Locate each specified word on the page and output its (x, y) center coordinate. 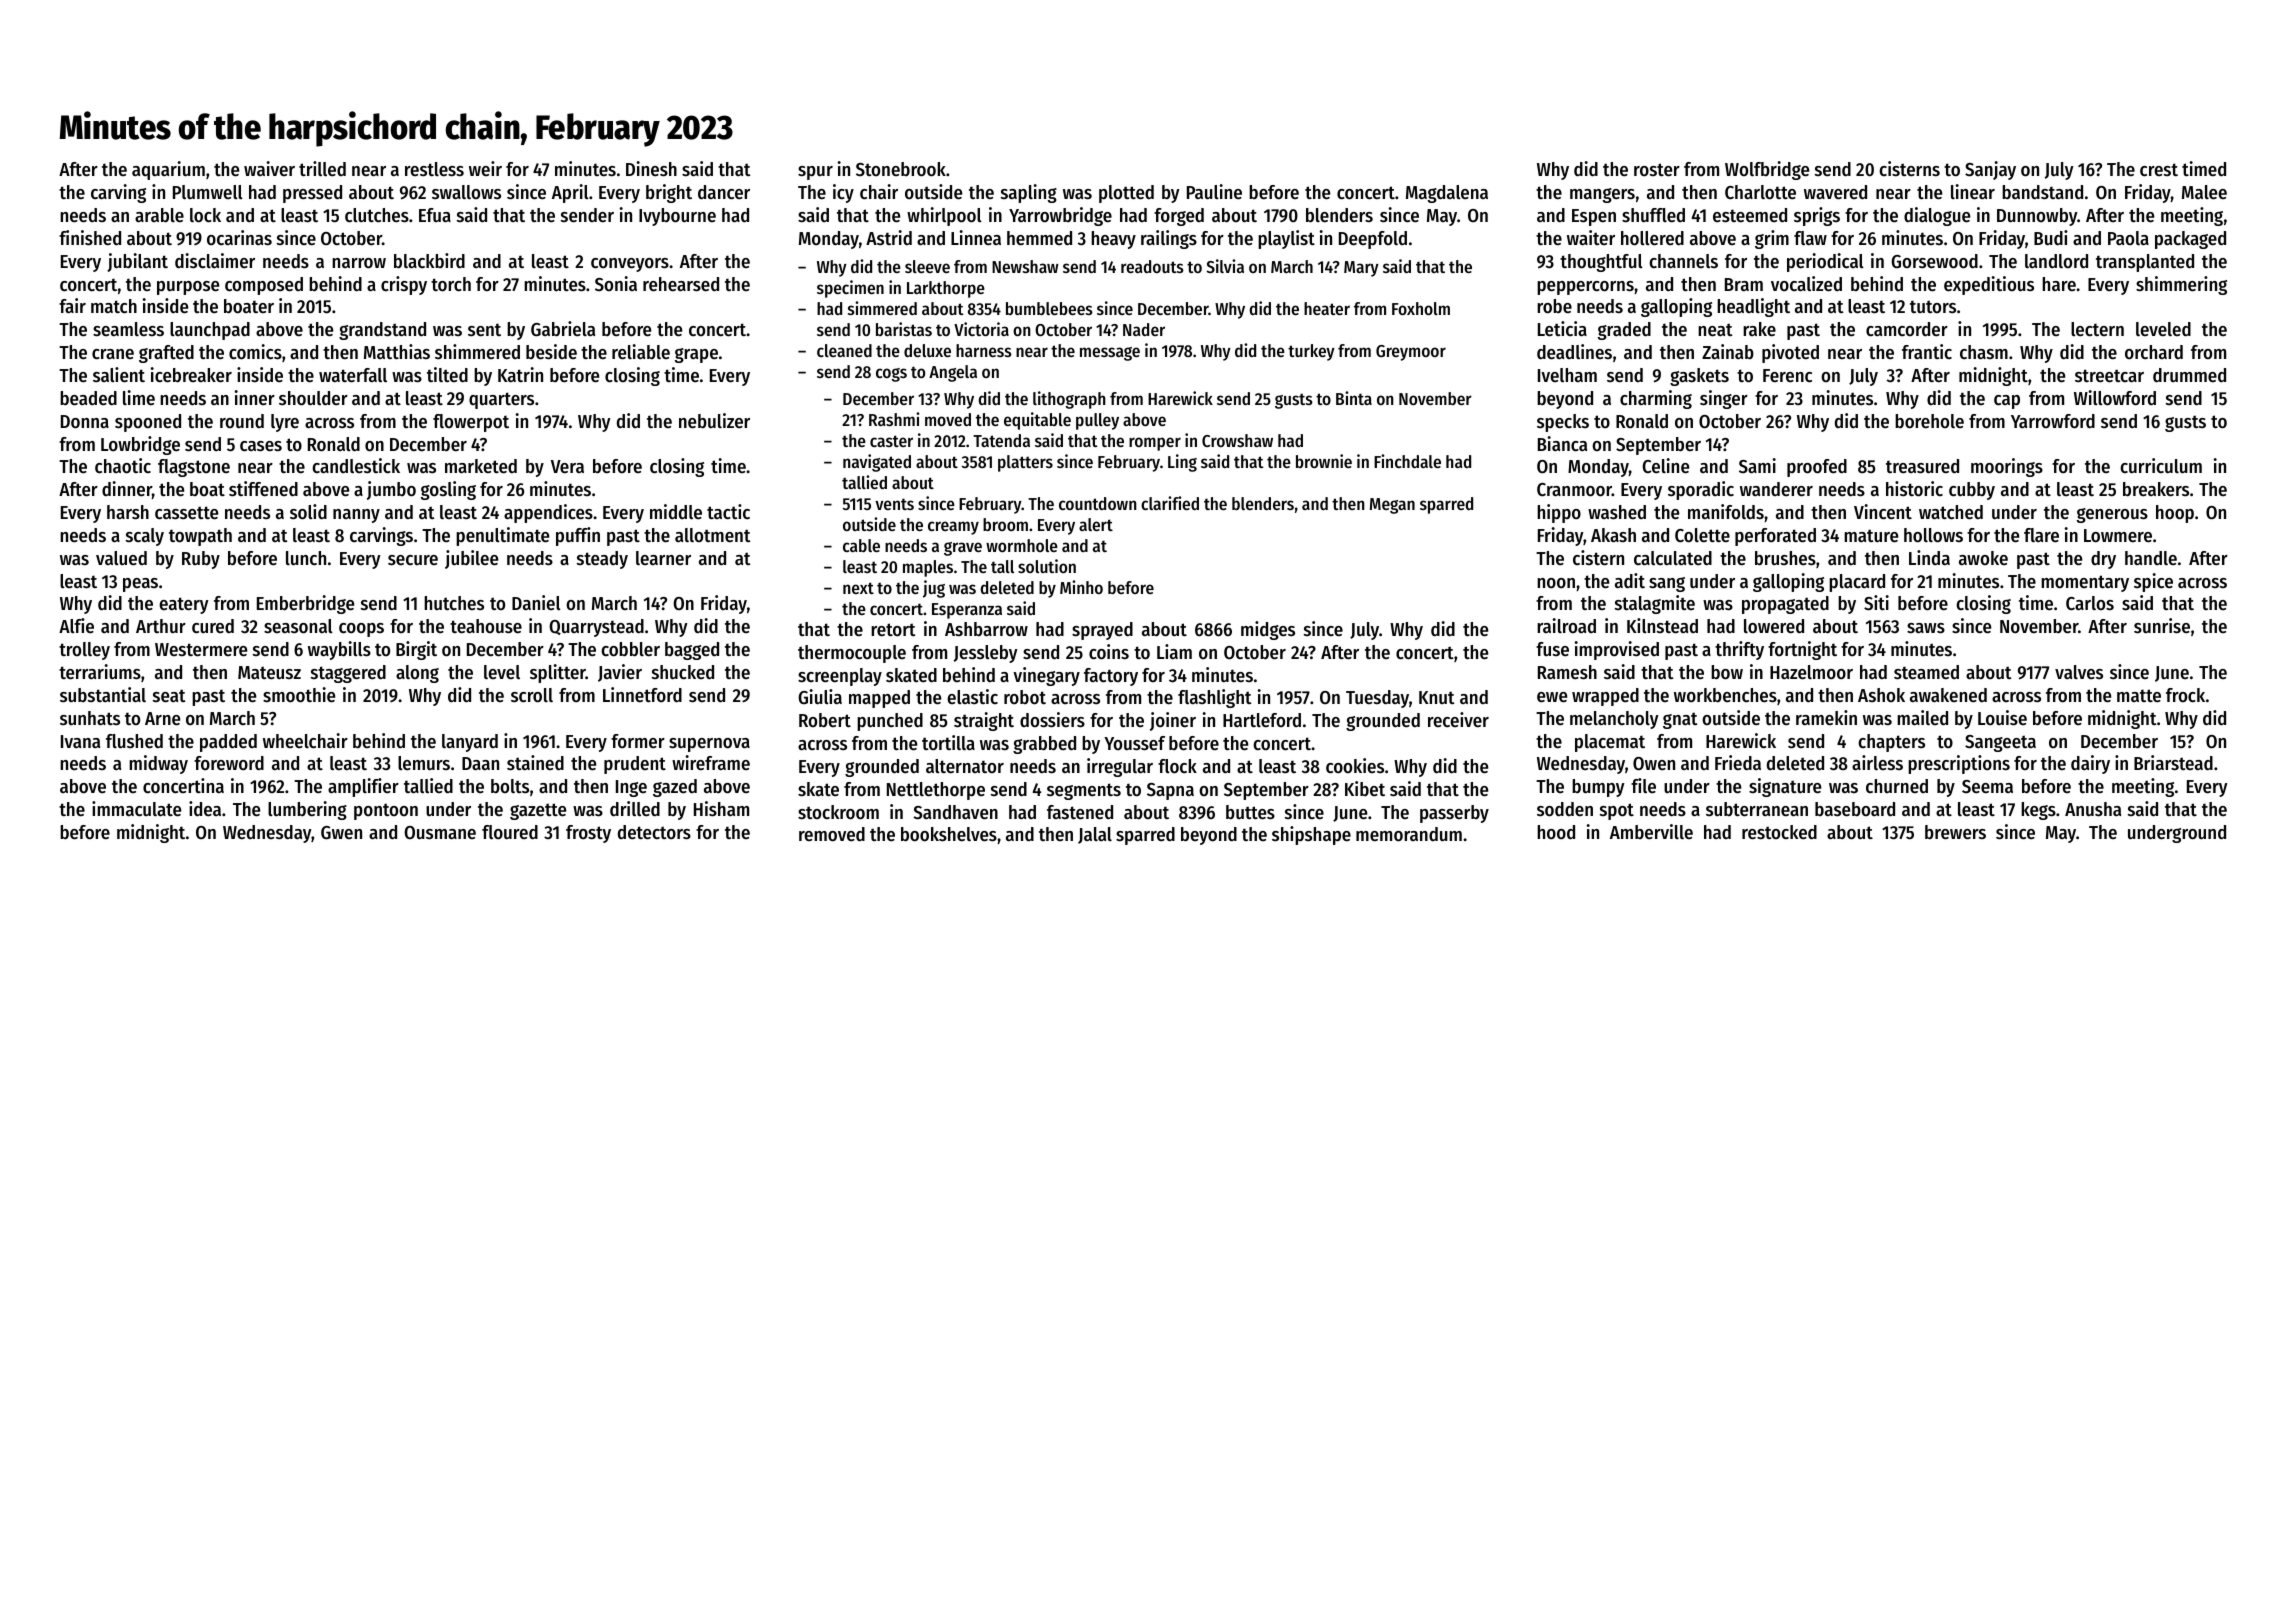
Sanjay (1990, 170)
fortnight (1802, 650)
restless (434, 169)
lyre (285, 423)
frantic (1927, 351)
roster (1657, 170)
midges (1268, 630)
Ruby (201, 560)
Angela (953, 373)
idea (205, 809)
